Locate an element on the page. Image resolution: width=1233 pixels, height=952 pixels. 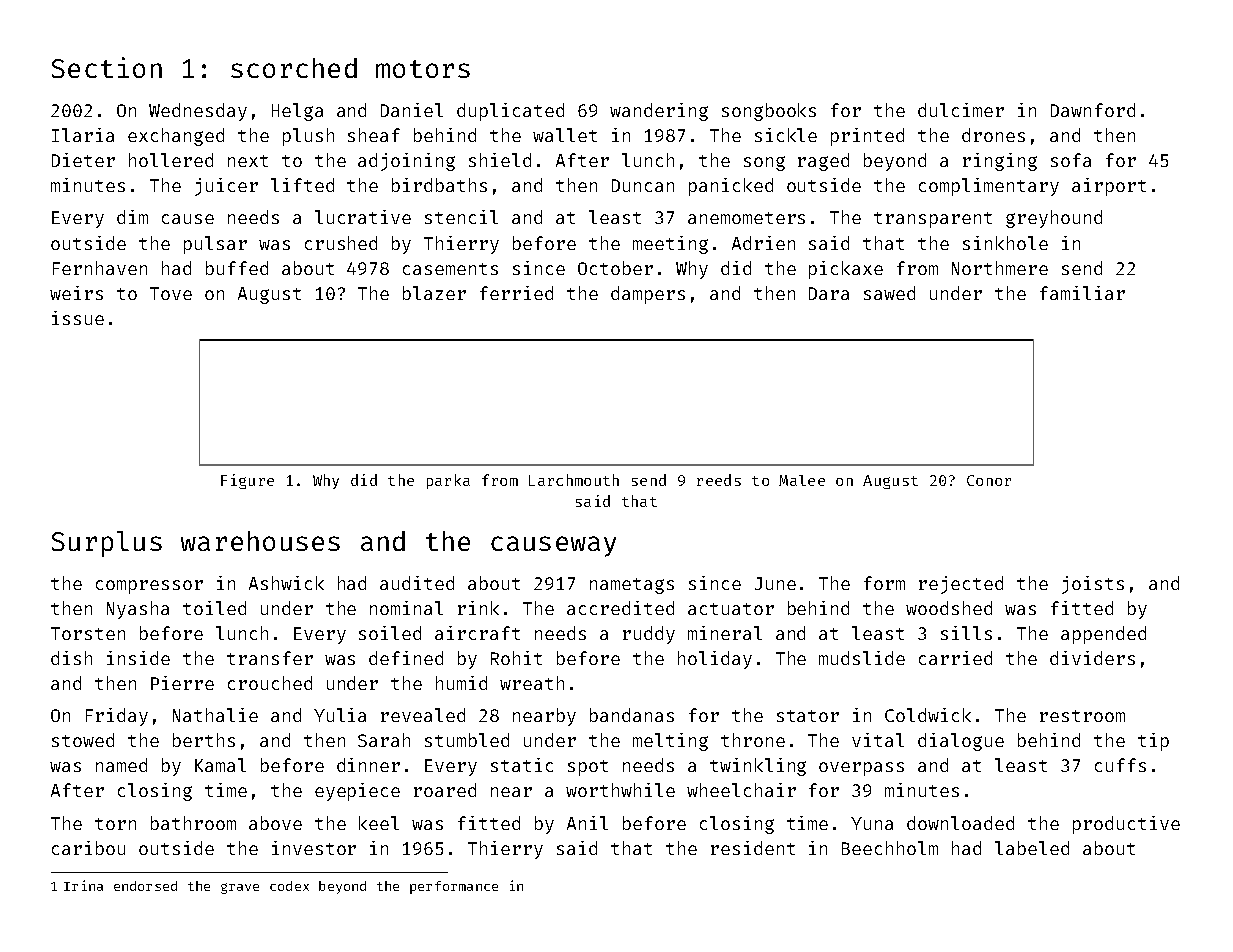
warehouses is located at coordinates (260, 541).
